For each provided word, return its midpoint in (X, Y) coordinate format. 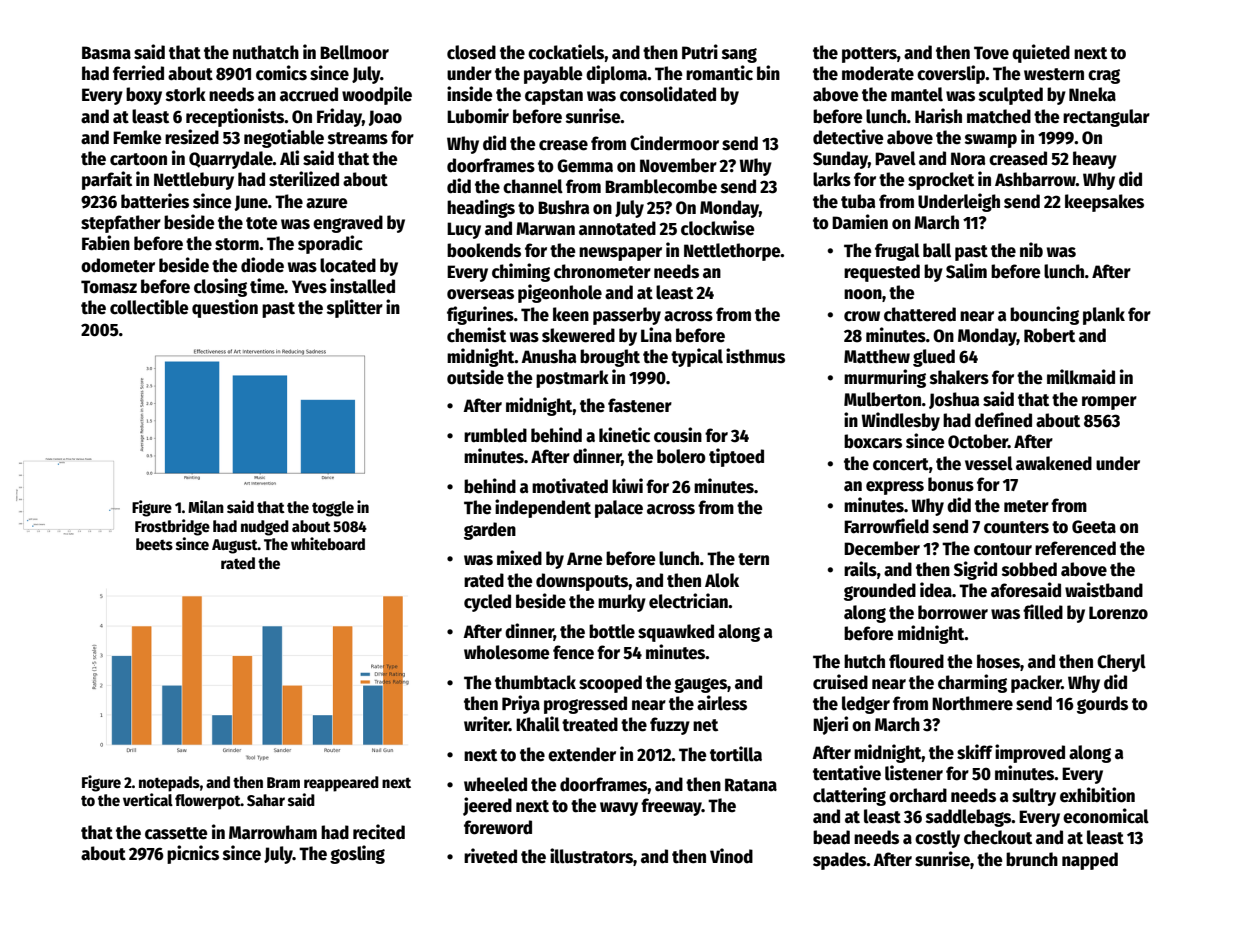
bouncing (1044, 315)
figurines (480, 315)
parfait (107, 180)
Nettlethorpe (732, 252)
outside (475, 377)
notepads (169, 784)
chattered (920, 314)
